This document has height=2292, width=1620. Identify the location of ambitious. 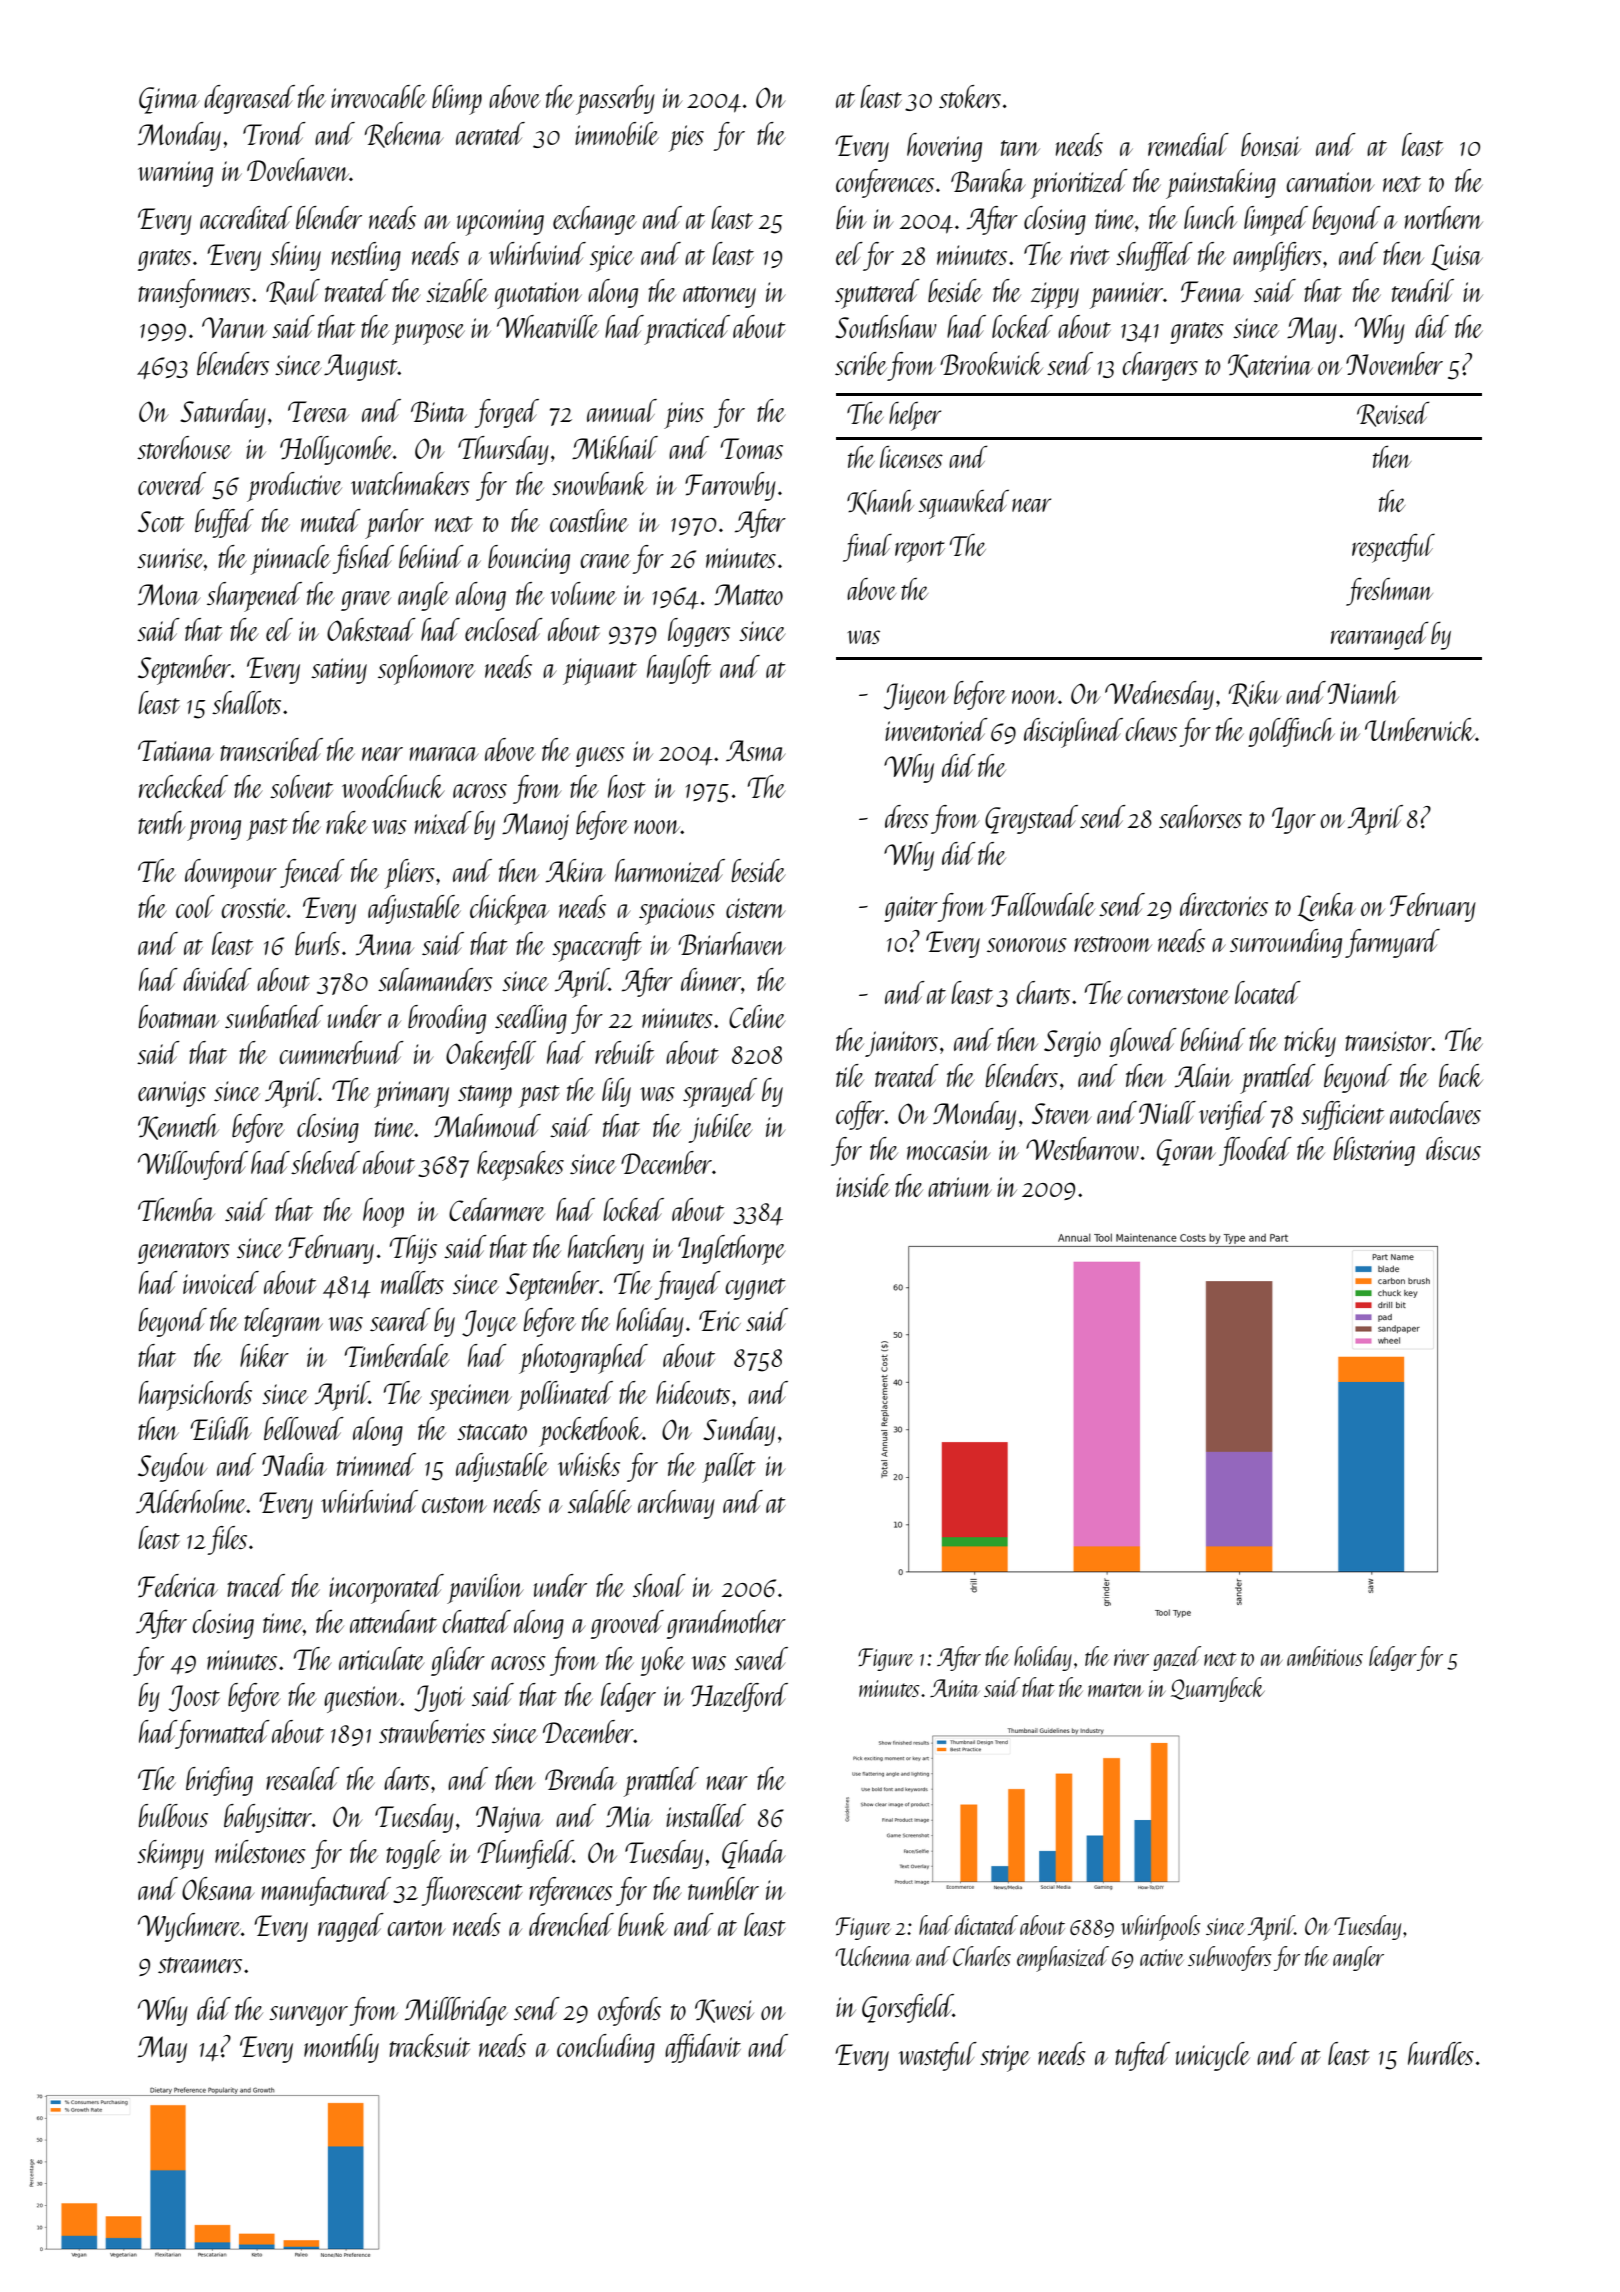
(1325, 1656).
